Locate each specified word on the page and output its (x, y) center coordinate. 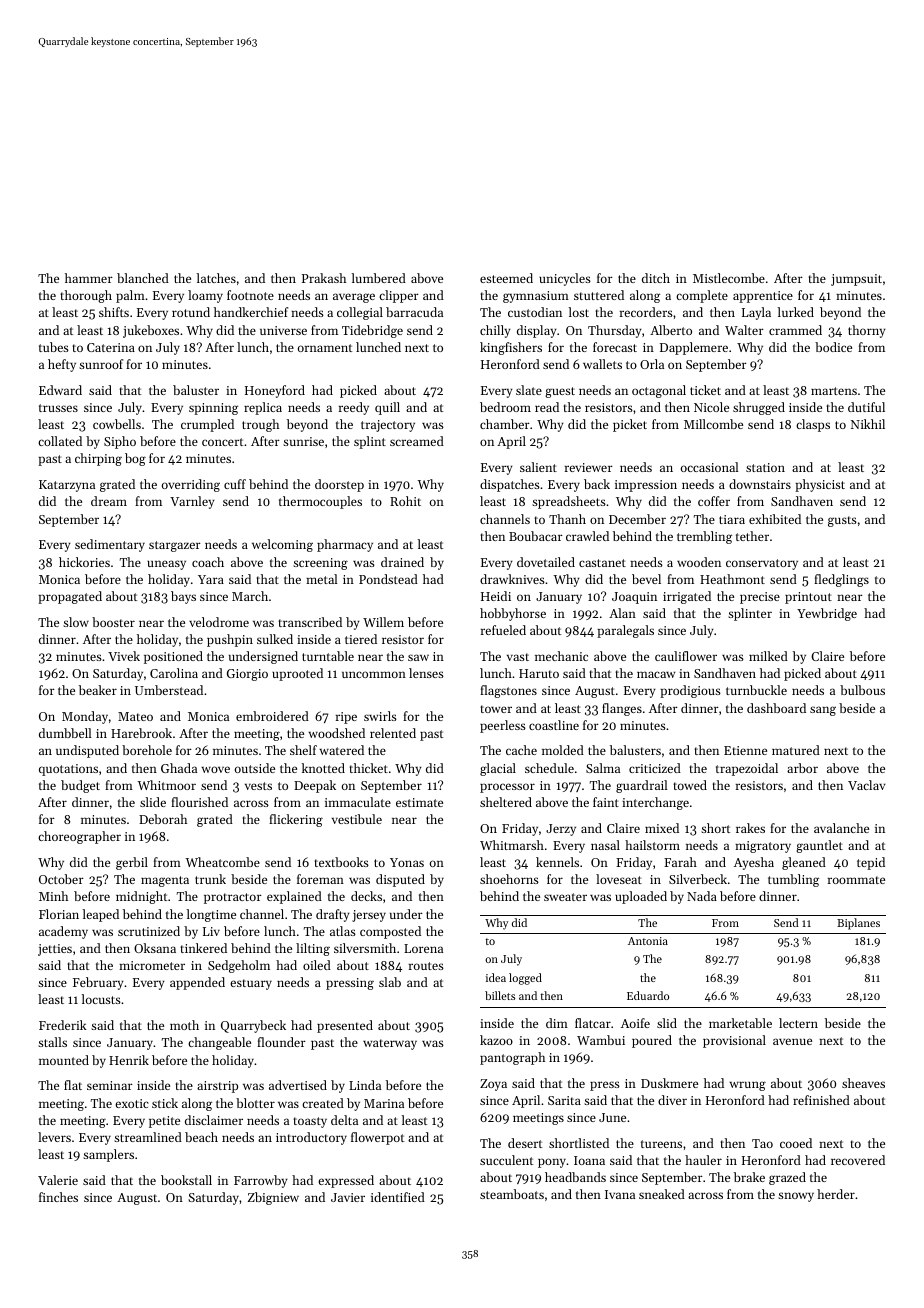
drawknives (512, 579)
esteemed (506, 278)
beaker (98, 690)
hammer (89, 278)
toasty (310, 1122)
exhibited (775, 519)
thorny (867, 331)
